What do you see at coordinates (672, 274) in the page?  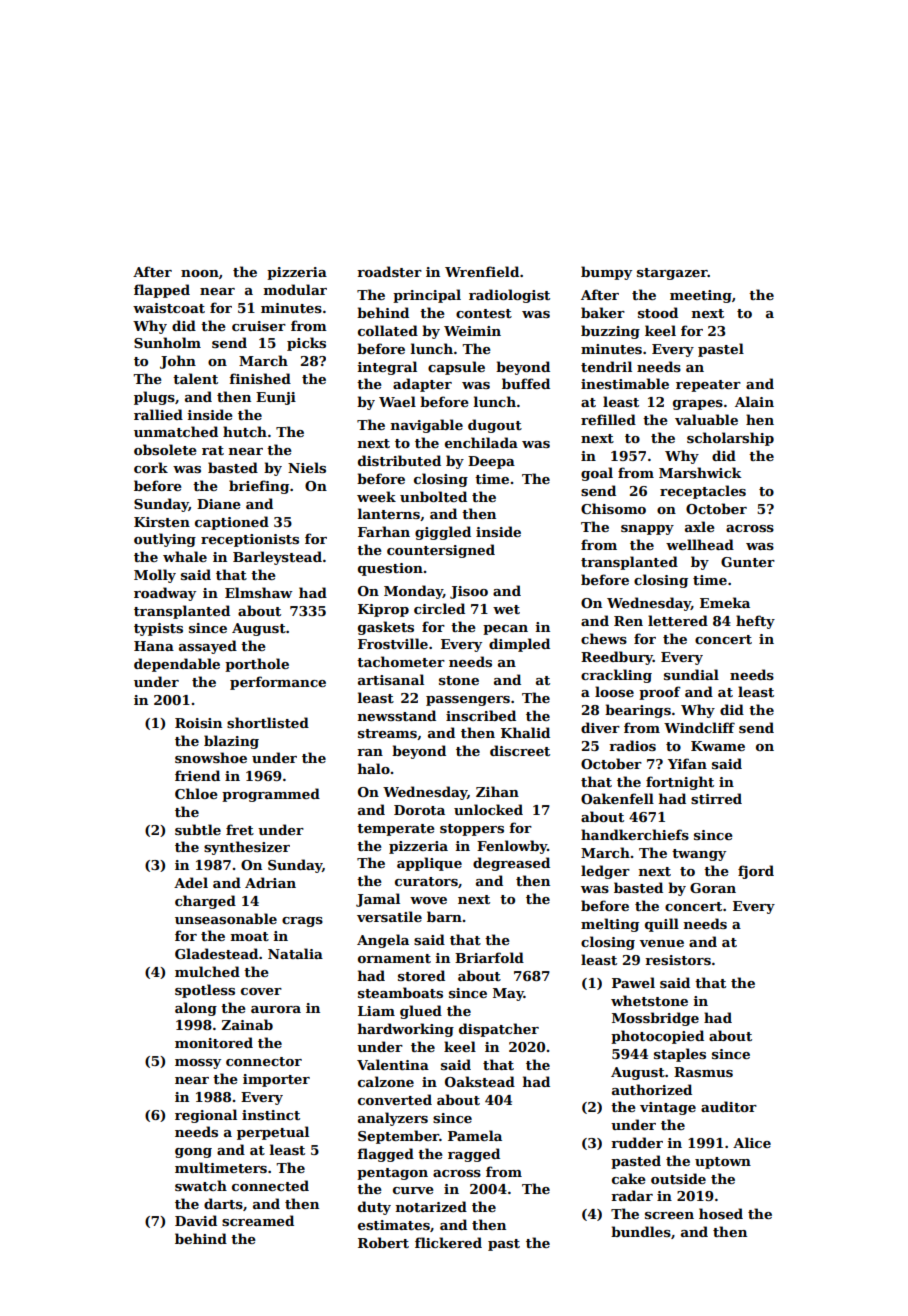 I see `stargazer` at bounding box center [672, 274].
